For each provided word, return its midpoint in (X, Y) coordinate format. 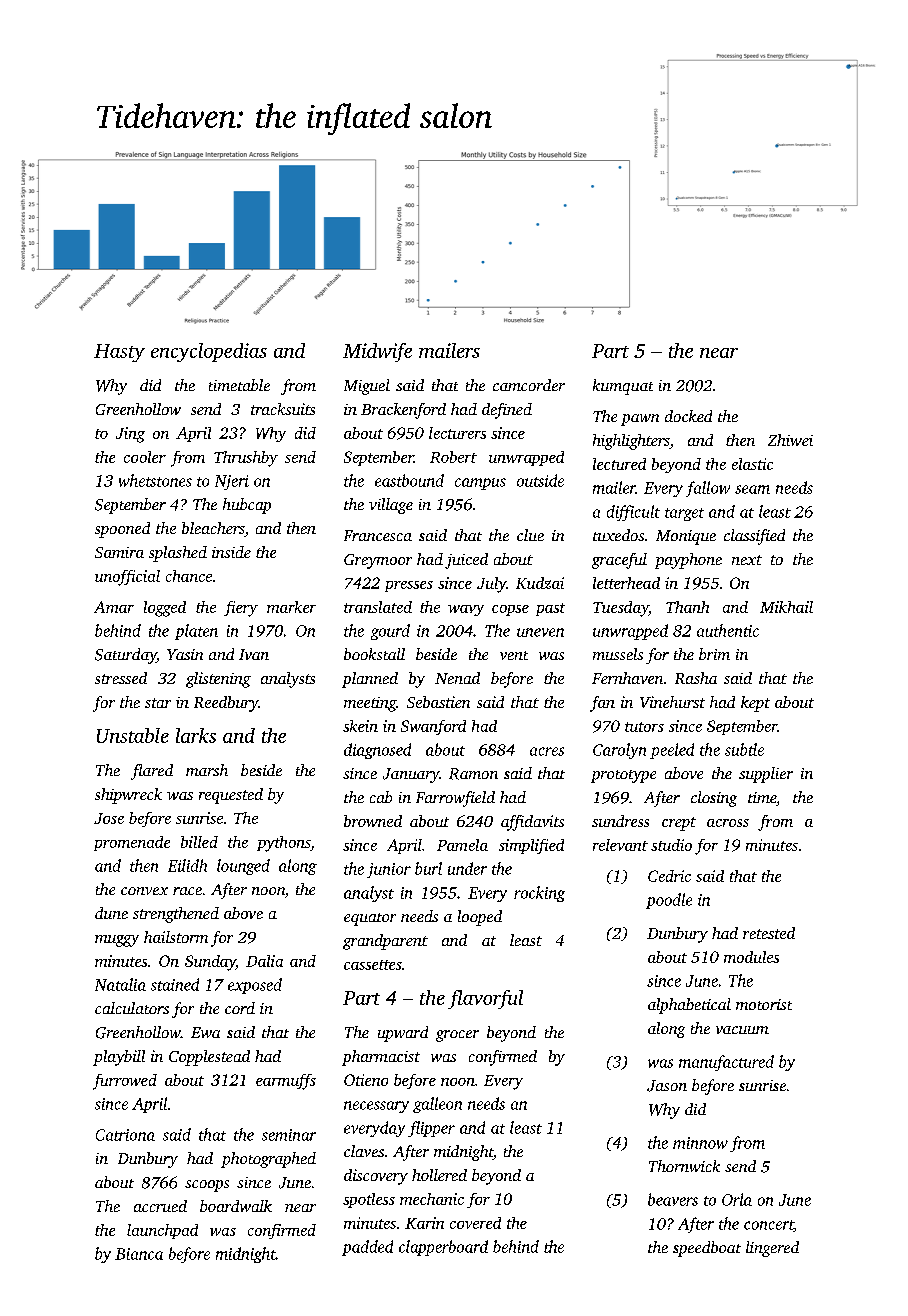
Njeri (232, 482)
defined (507, 411)
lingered (772, 1249)
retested (769, 933)
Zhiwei (790, 440)
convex (144, 891)
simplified (531, 846)
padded (367, 1248)
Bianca (139, 1254)
